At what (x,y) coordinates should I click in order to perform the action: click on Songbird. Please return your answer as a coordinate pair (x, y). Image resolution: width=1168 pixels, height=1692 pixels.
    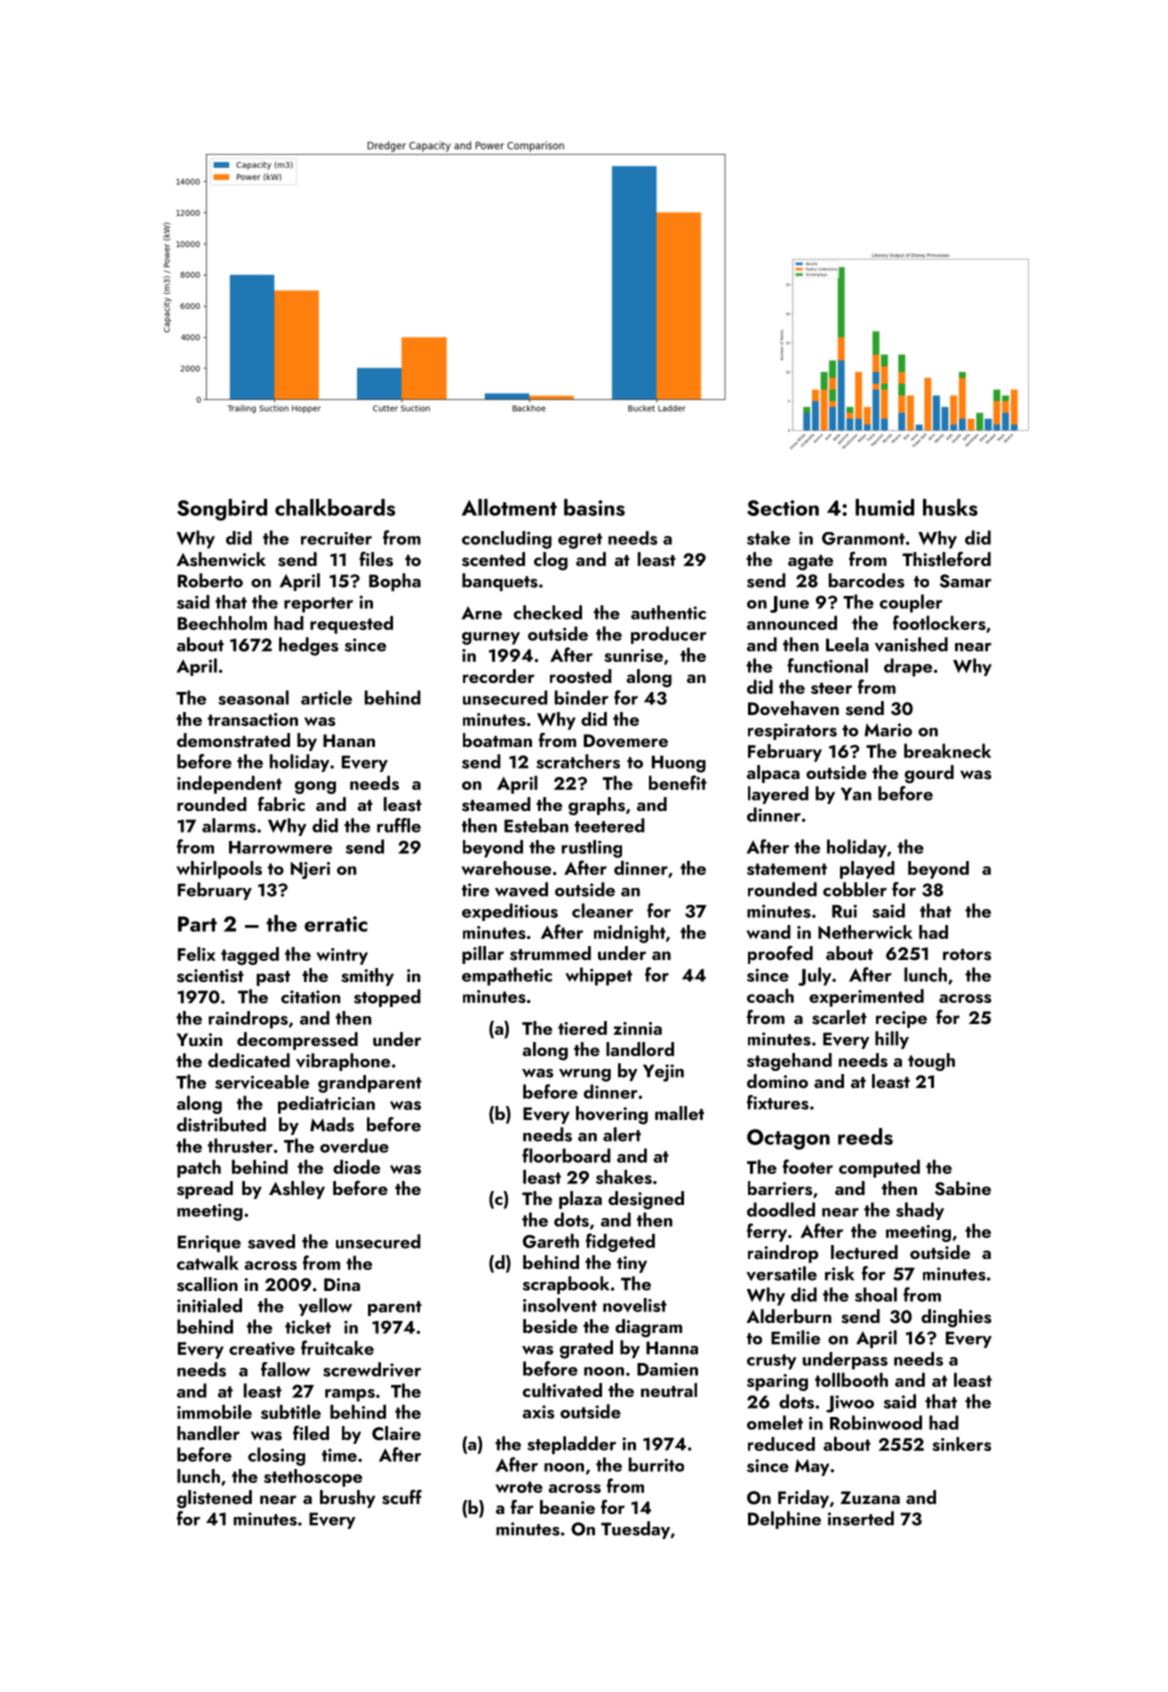
    Looking at the image, I should click on (222, 510).
